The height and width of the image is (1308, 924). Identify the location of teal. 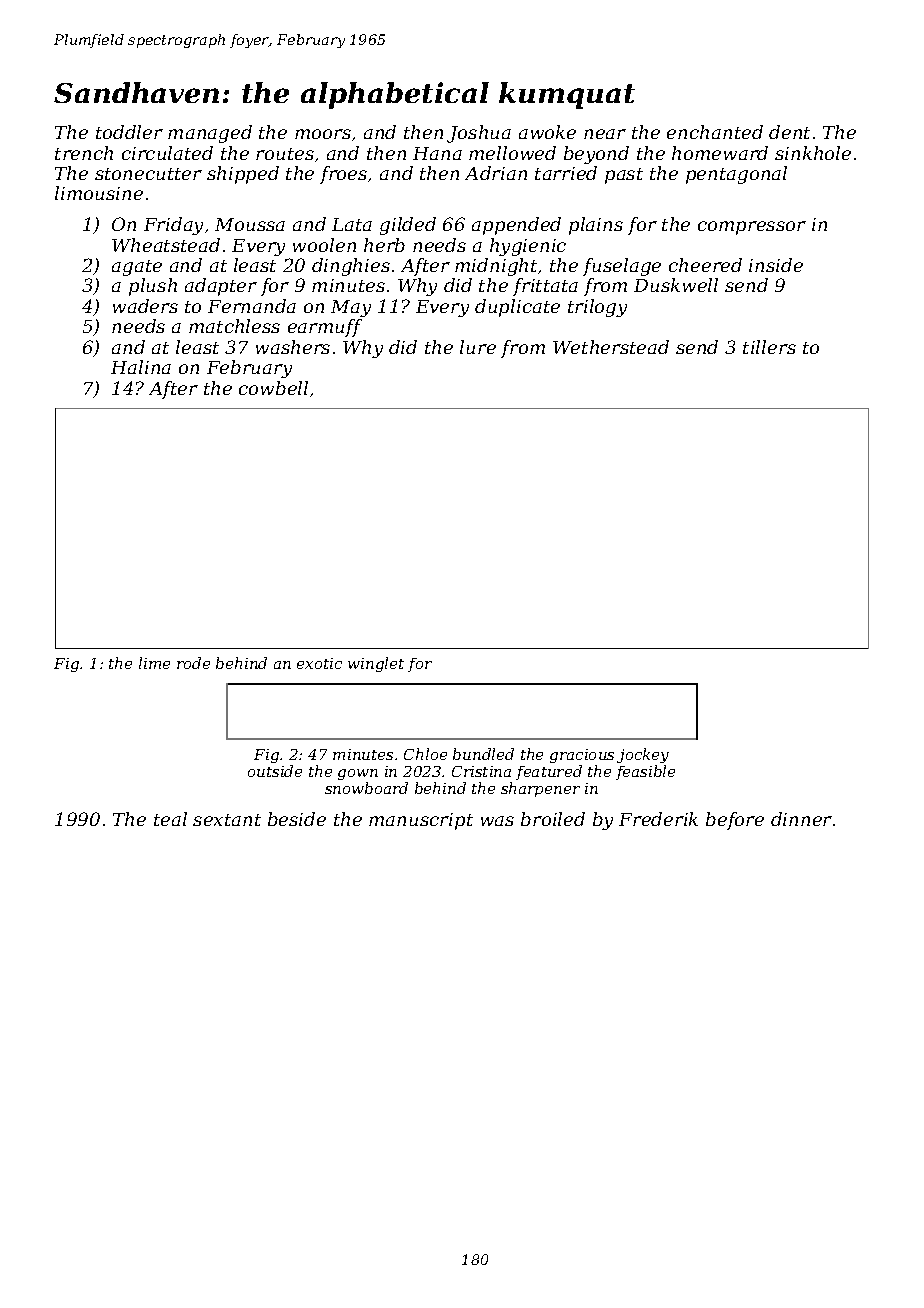
(170, 819).
